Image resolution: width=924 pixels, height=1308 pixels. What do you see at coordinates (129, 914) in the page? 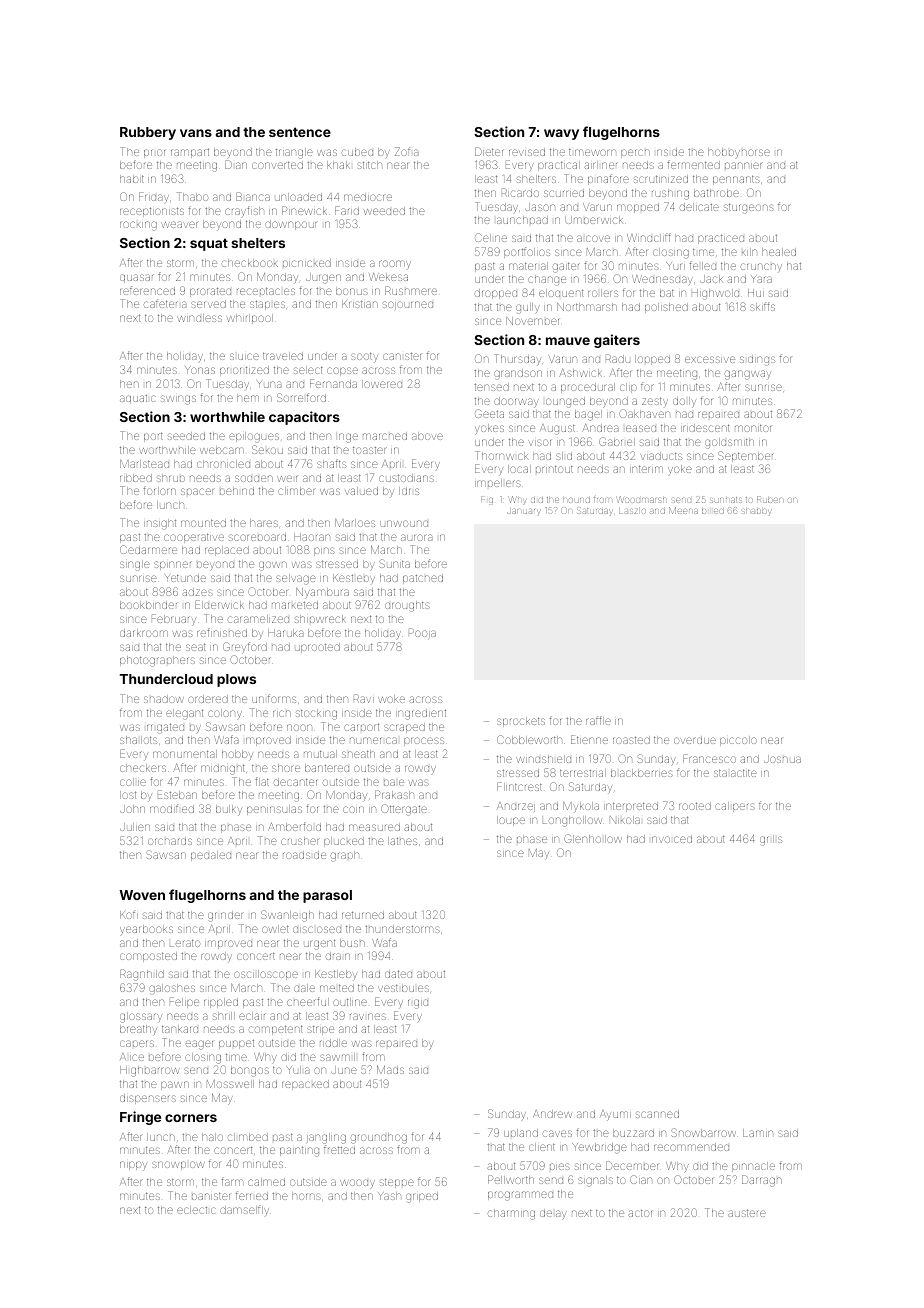
I see `Kofi` at bounding box center [129, 914].
